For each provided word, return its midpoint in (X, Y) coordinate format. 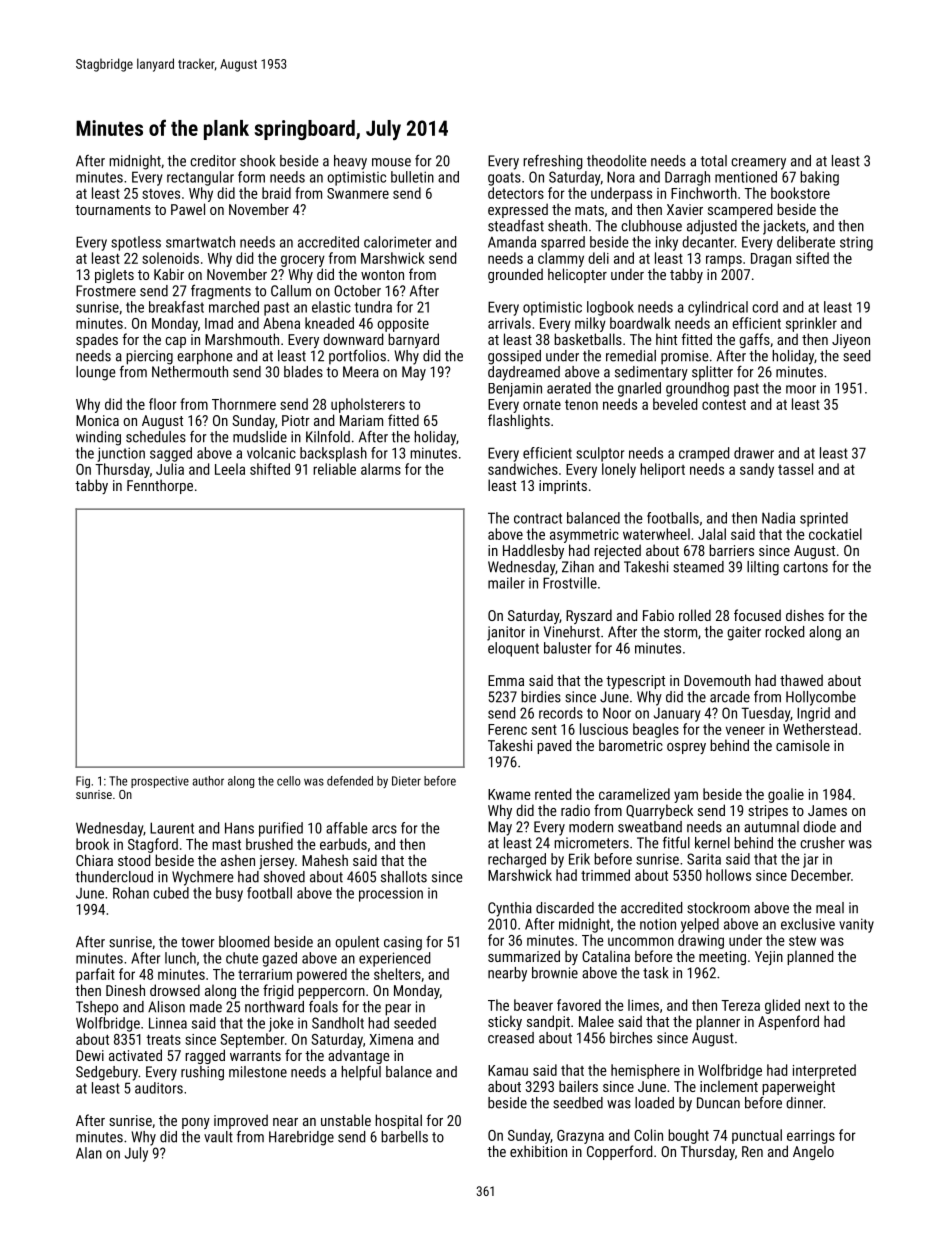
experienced (394, 959)
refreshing (553, 162)
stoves (161, 194)
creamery (758, 164)
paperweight (798, 1087)
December (821, 875)
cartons (805, 567)
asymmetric (584, 536)
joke (281, 1024)
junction (121, 454)
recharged (517, 860)
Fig (83, 782)
